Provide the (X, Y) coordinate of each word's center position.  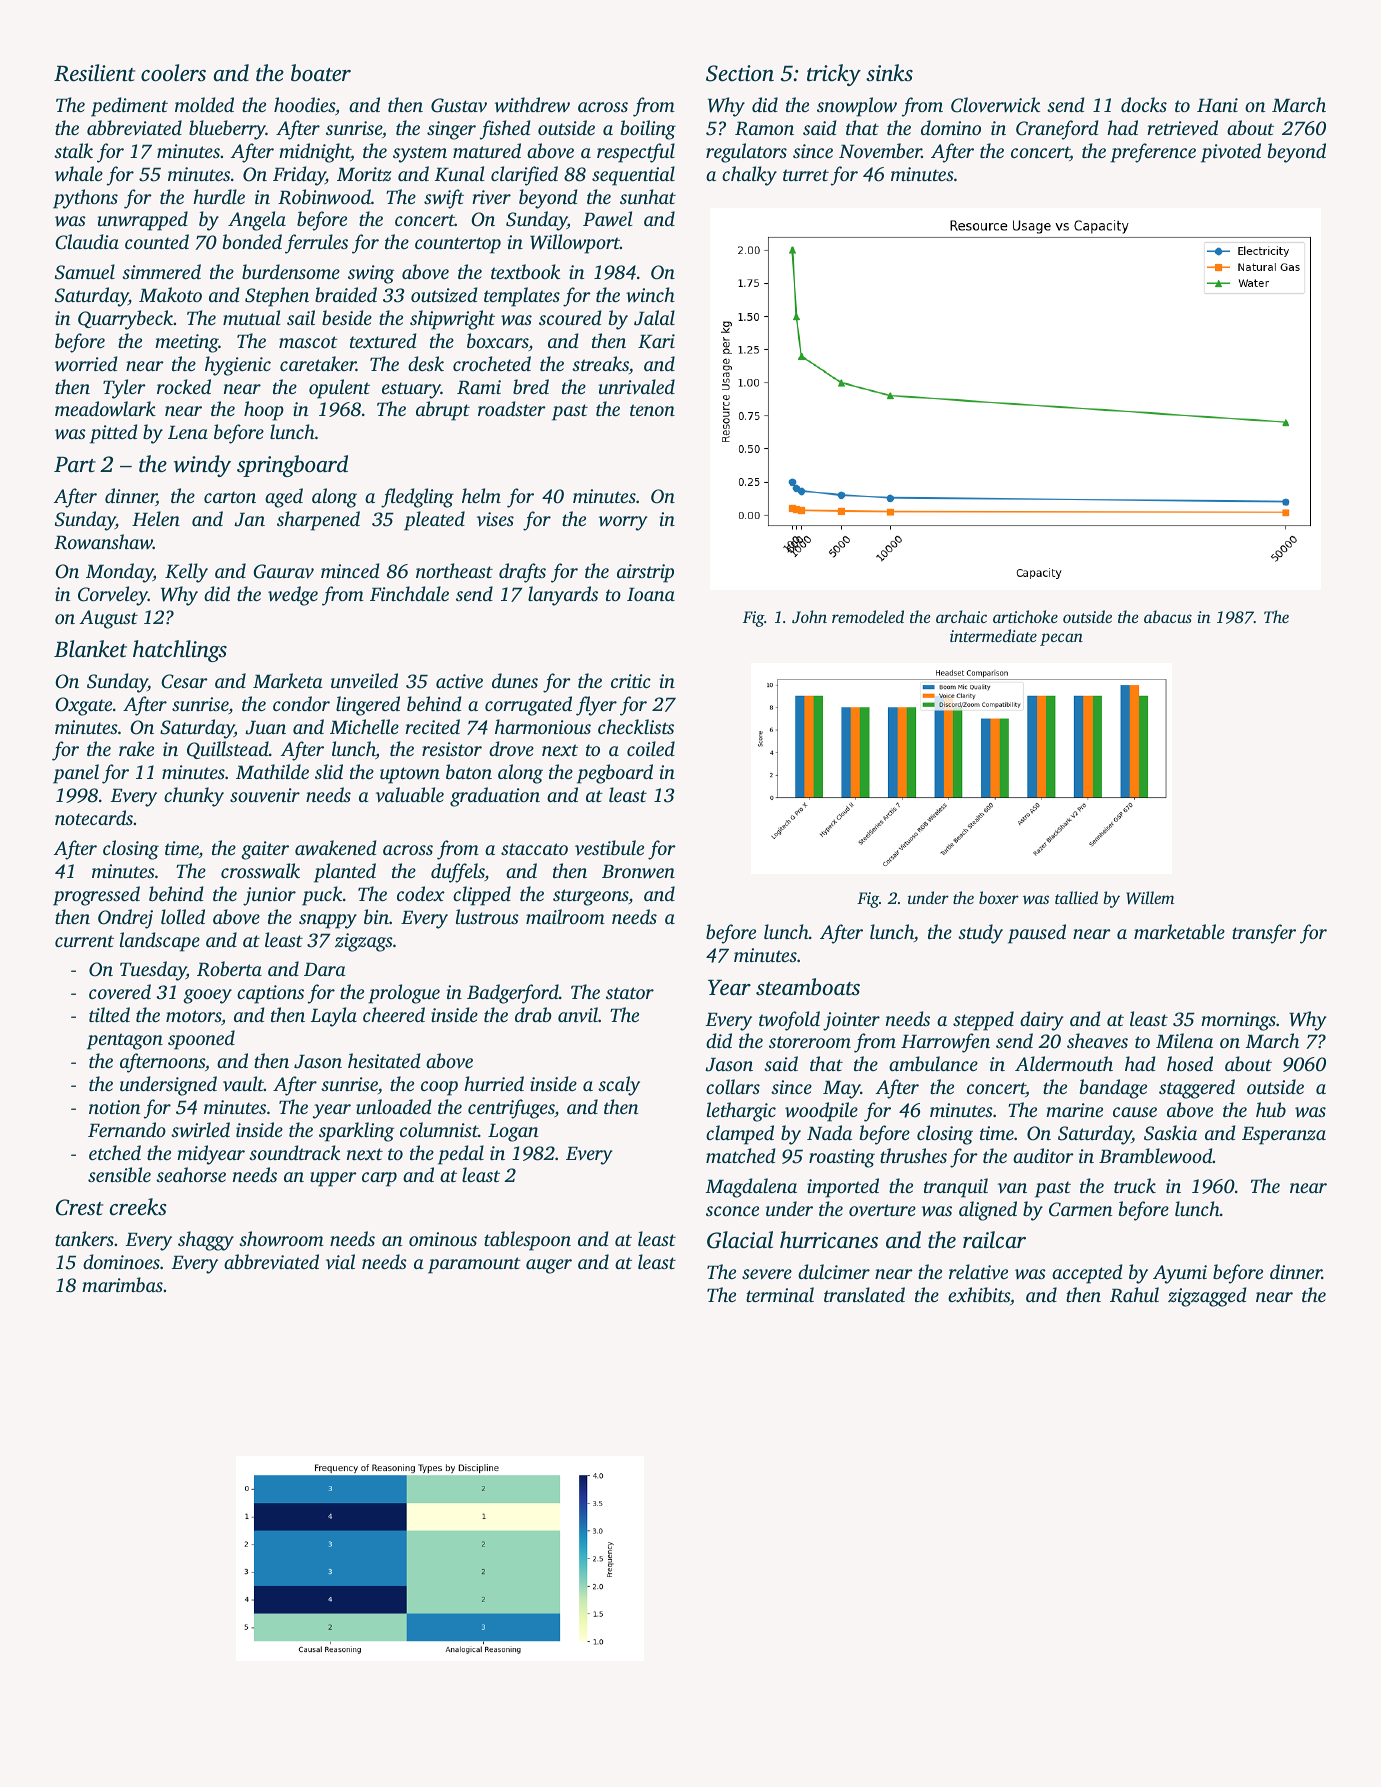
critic (631, 681)
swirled (200, 1129)
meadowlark (105, 409)
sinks (889, 73)
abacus (1168, 616)
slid (329, 771)
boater (321, 73)
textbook (525, 271)
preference (1153, 153)
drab (533, 1014)
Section (740, 73)
